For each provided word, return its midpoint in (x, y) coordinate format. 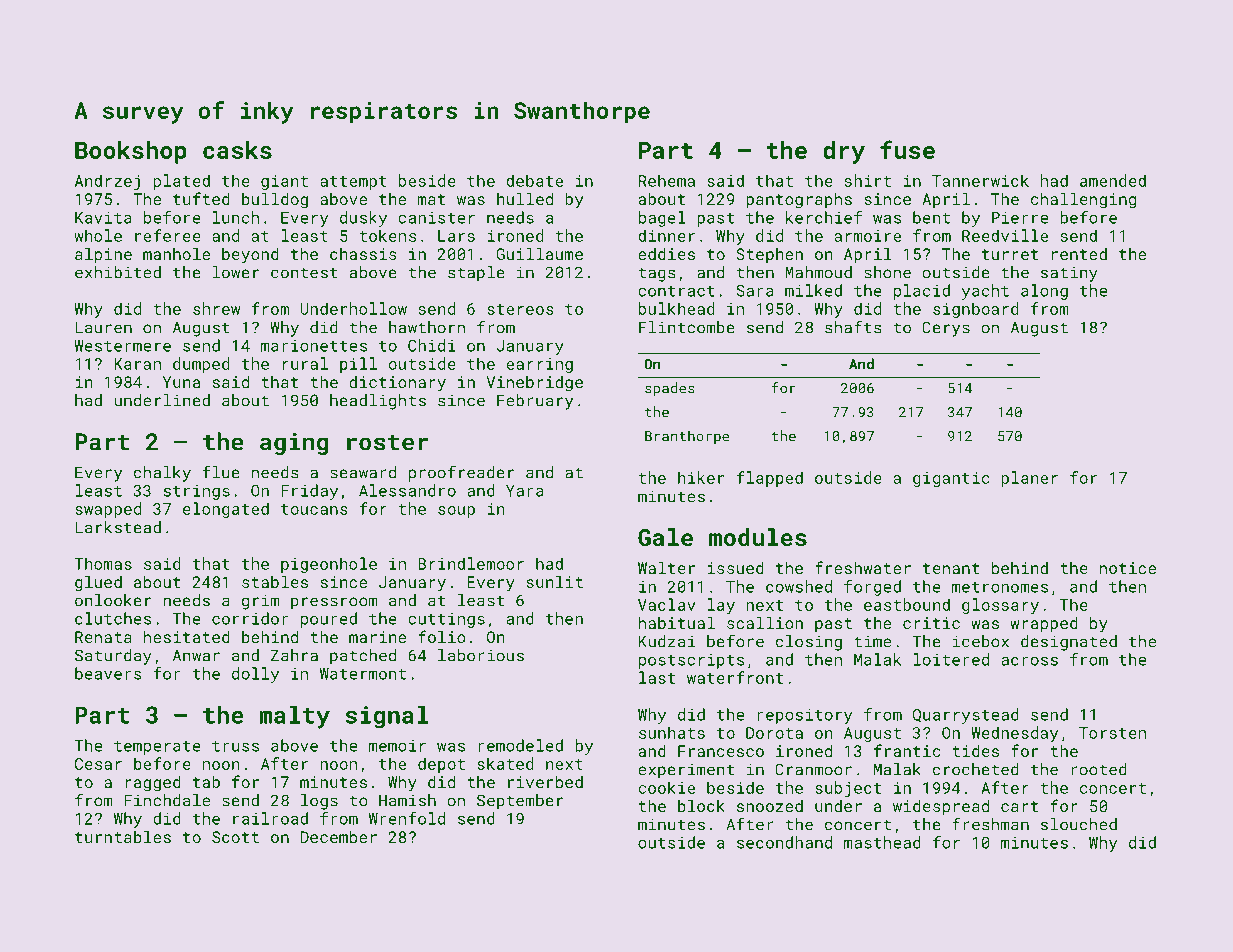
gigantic (951, 479)
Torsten (1112, 733)
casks (237, 150)
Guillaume (539, 254)
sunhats (672, 732)
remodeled (520, 745)
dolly (255, 675)
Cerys (946, 329)
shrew (216, 308)
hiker (701, 477)
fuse (907, 149)
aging (294, 444)
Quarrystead (966, 716)
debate (534, 180)
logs (319, 802)
